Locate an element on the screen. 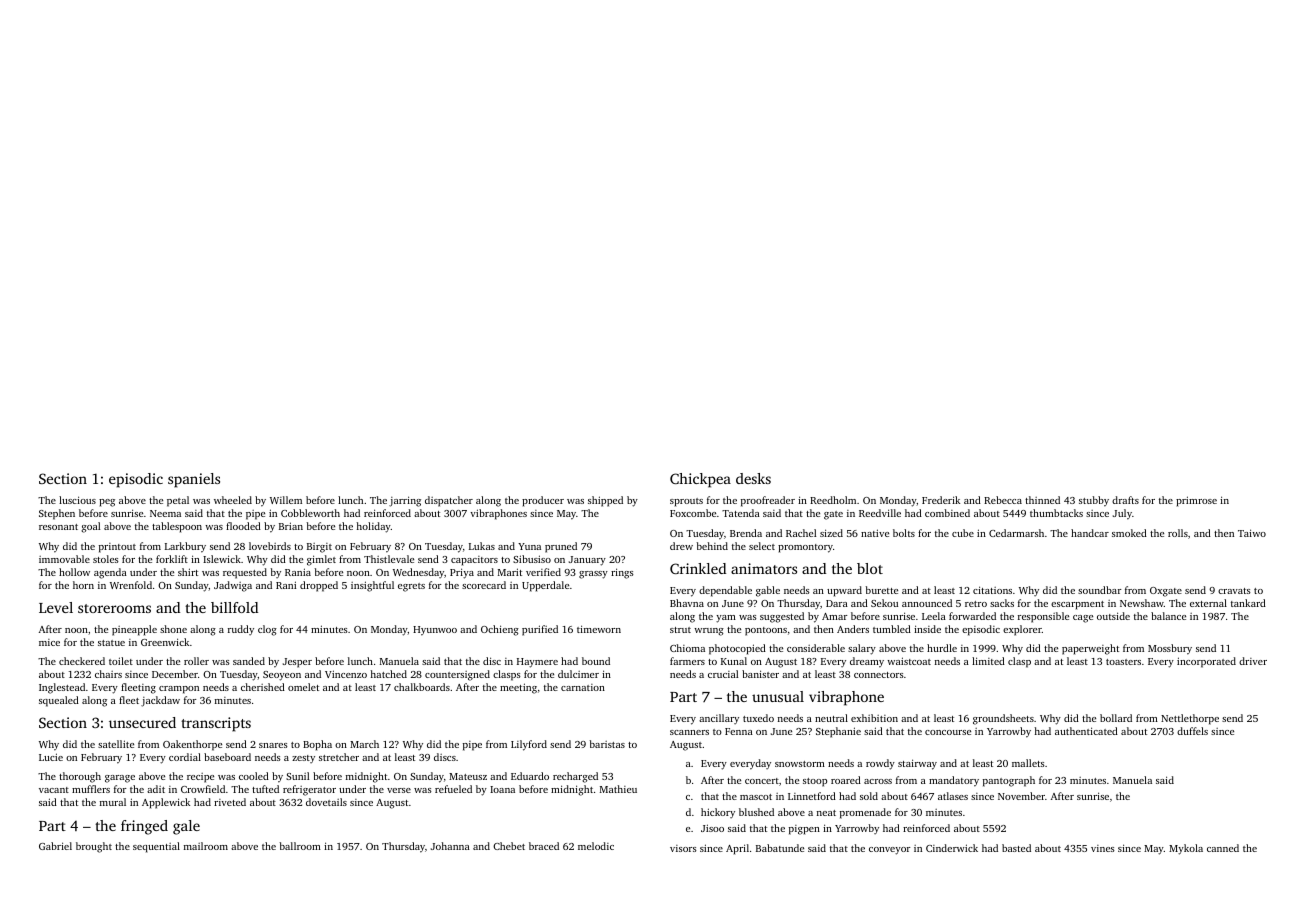 Image resolution: width=1308 pixels, height=924 pixels. Brian is located at coordinates (291, 526).
